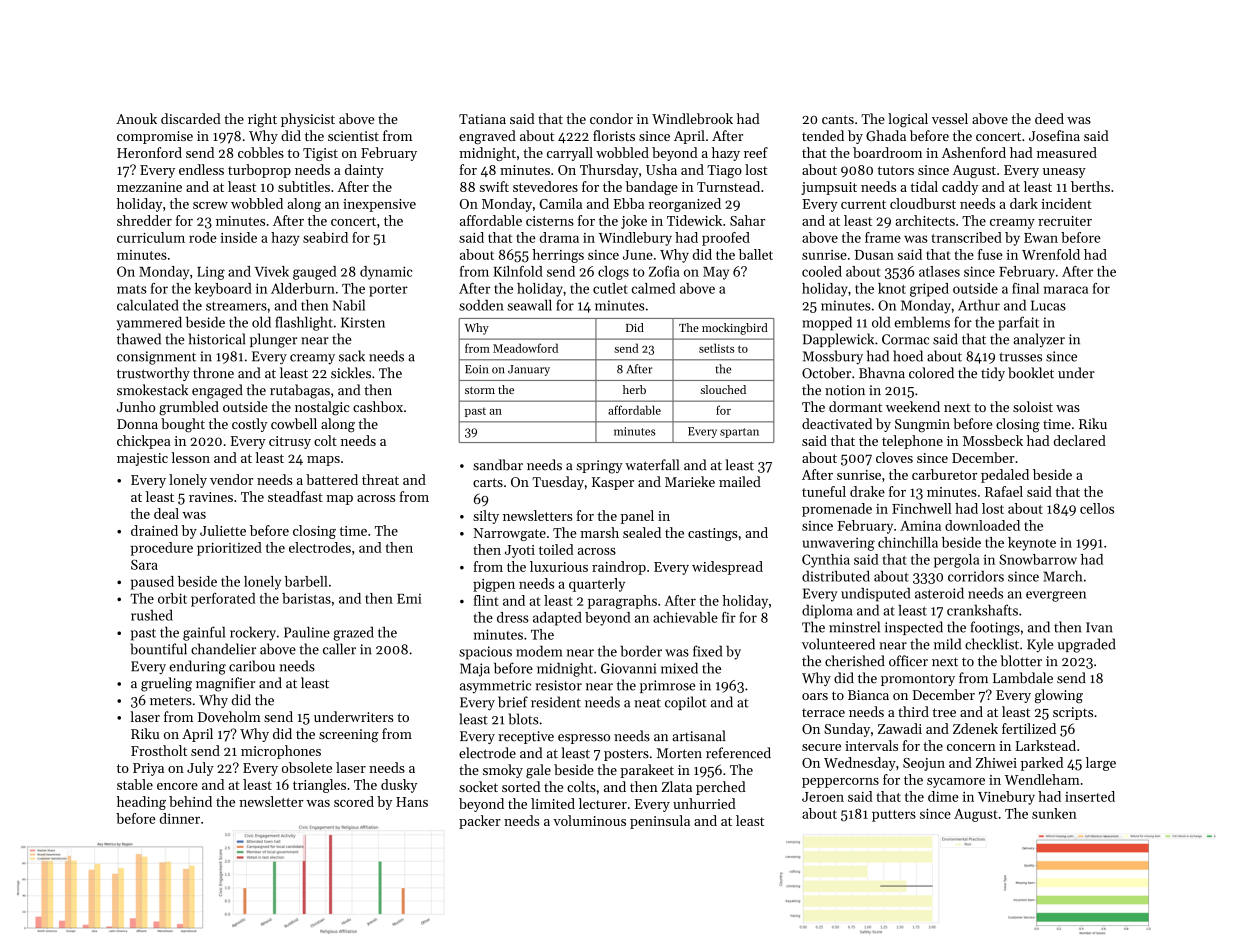 The image size is (1233, 952). What do you see at coordinates (1046, 745) in the screenshot?
I see `Larkstead` at bounding box center [1046, 745].
